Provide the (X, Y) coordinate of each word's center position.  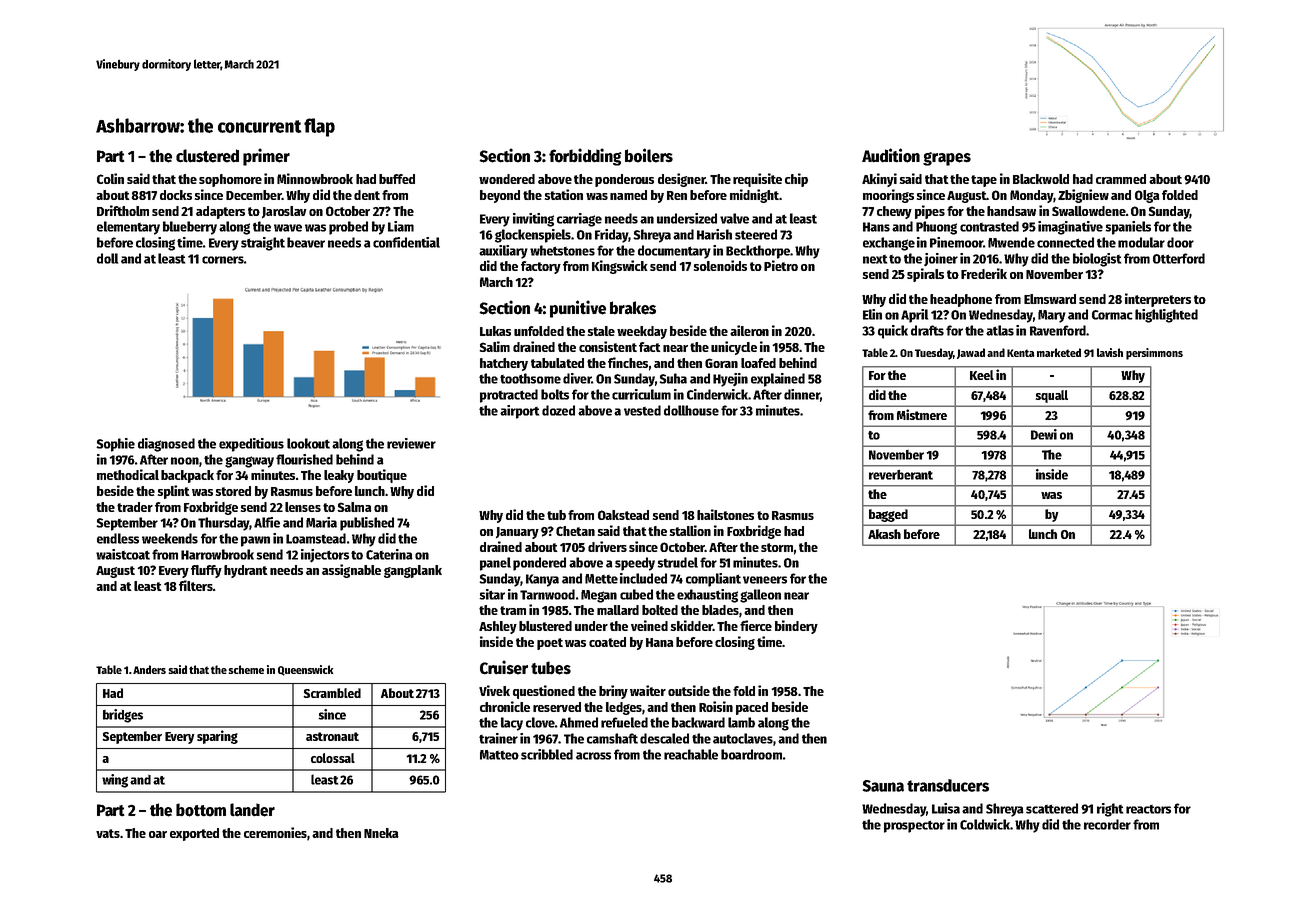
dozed (558, 410)
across (593, 756)
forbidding (585, 157)
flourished (304, 459)
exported (194, 834)
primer (266, 157)
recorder (1107, 824)
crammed (1121, 179)
